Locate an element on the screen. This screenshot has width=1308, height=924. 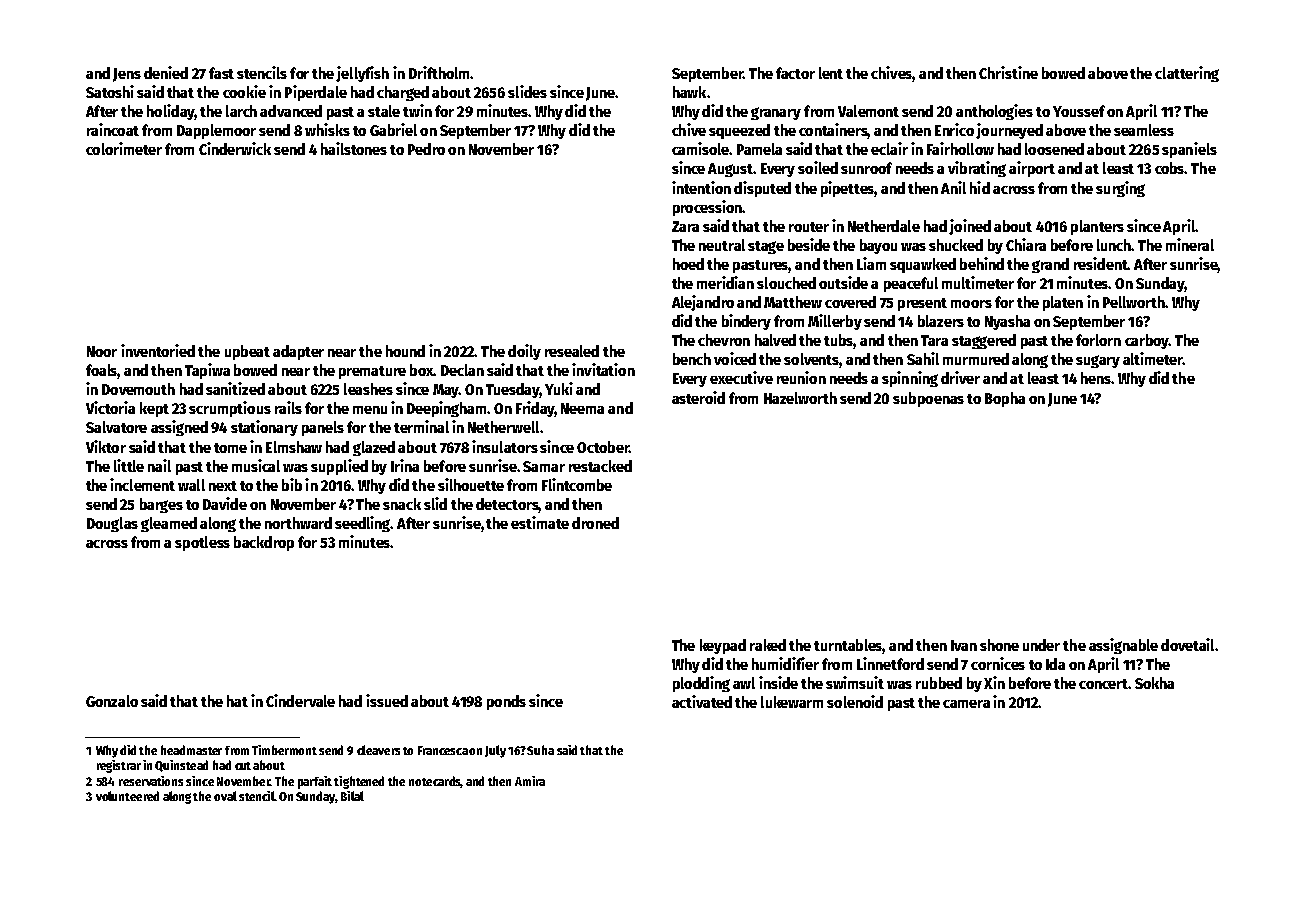
jellyfish is located at coordinates (362, 74).
